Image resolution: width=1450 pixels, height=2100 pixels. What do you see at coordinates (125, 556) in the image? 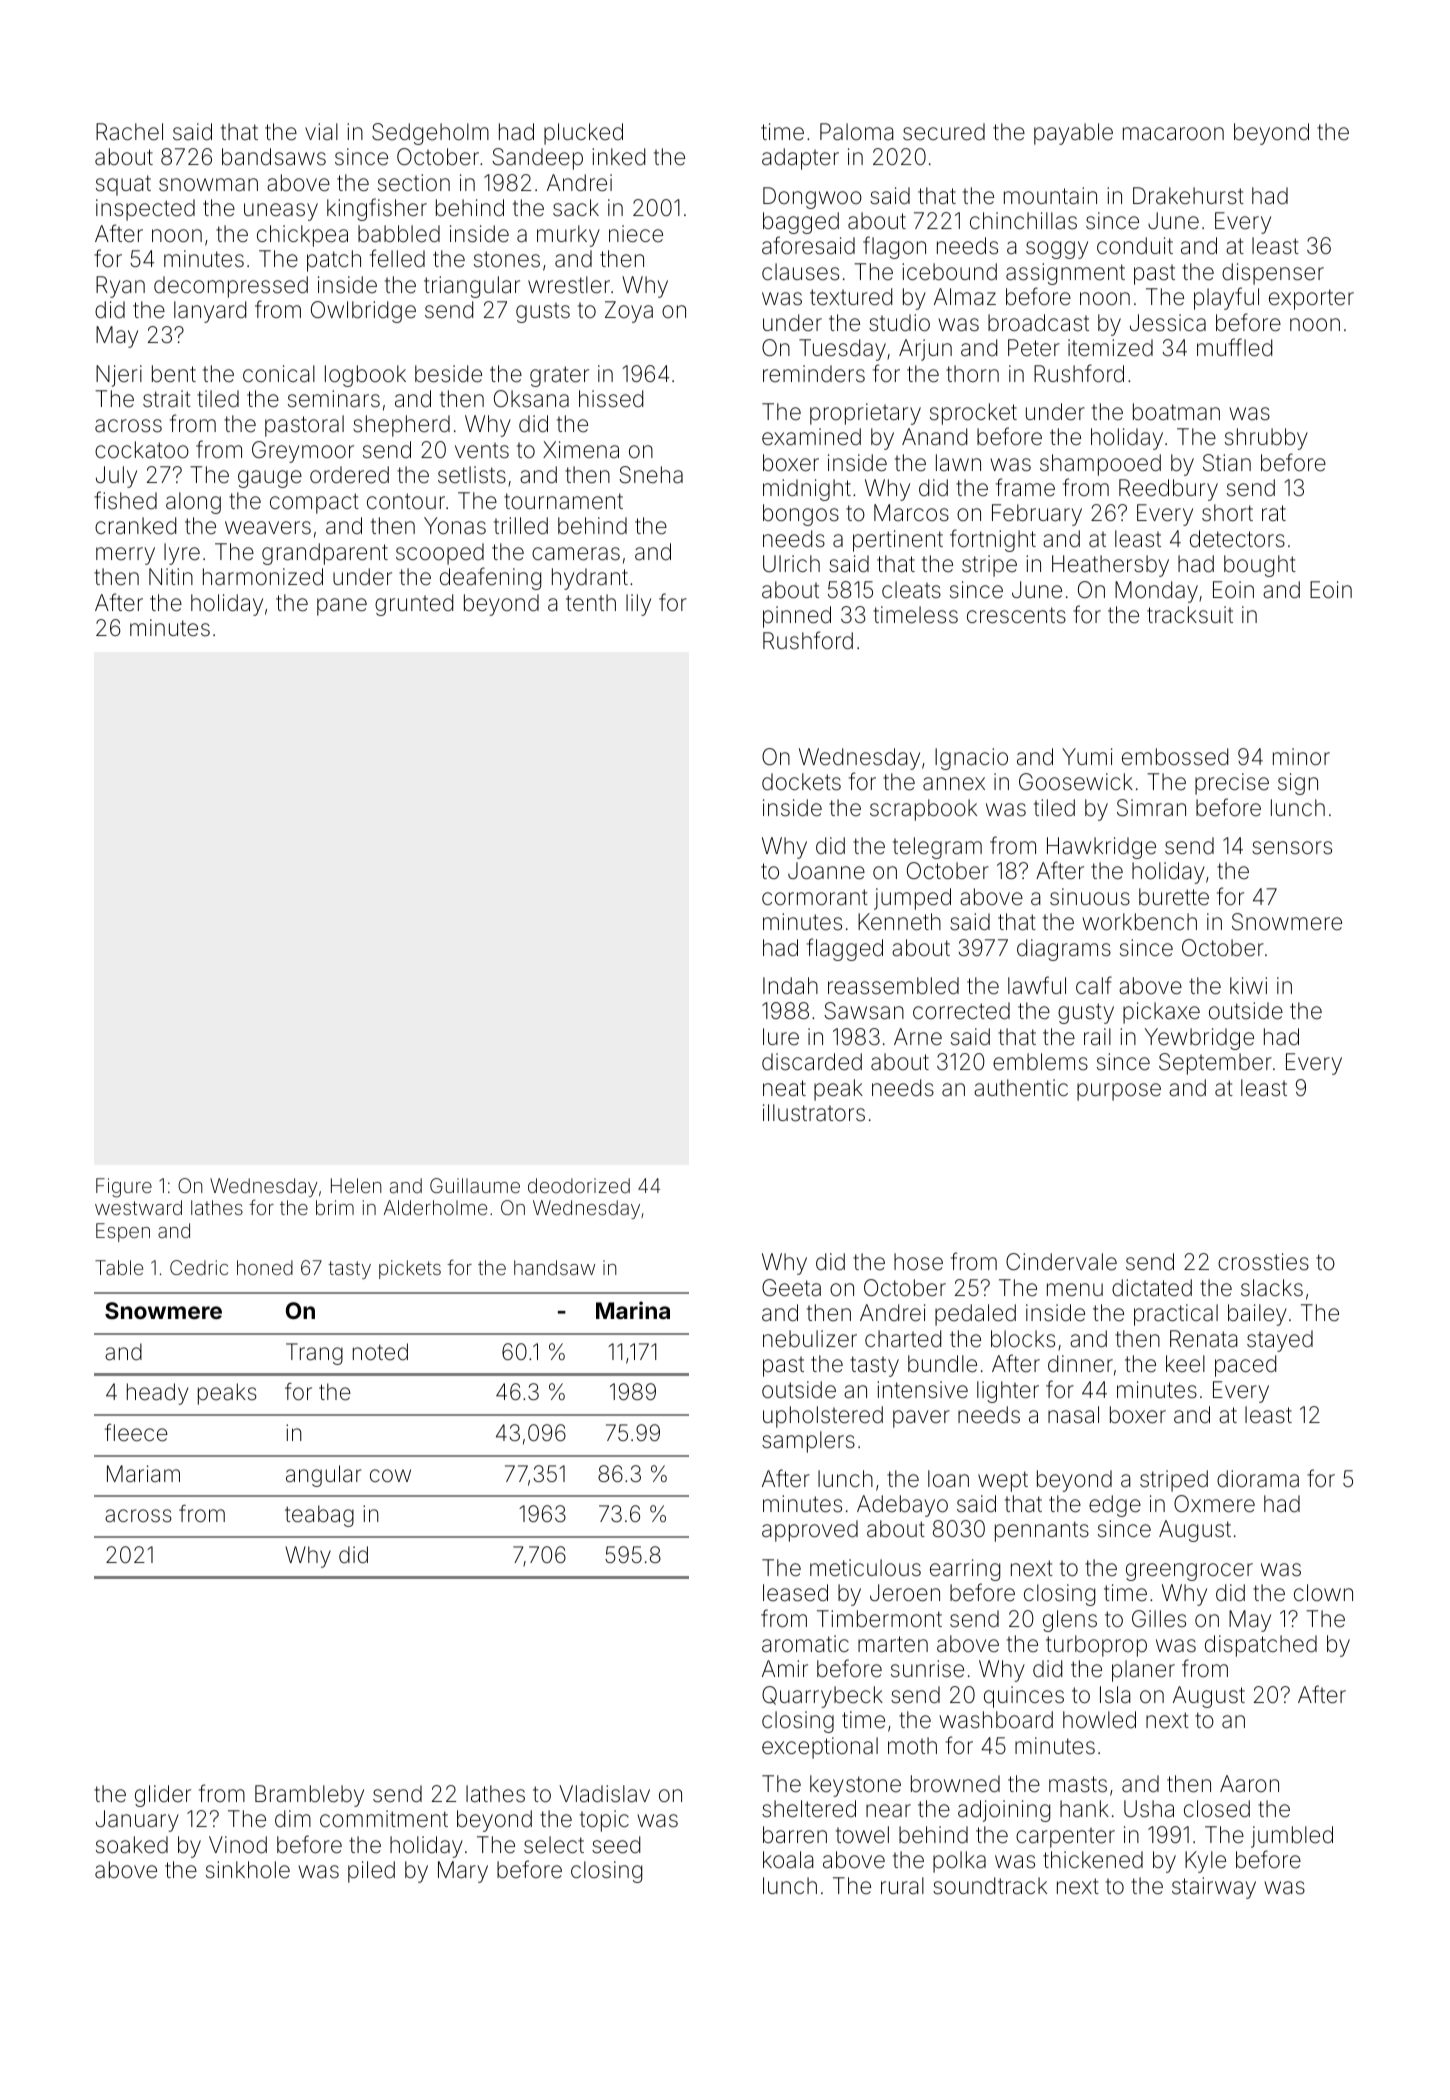
I see `merry` at bounding box center [125, 556].
